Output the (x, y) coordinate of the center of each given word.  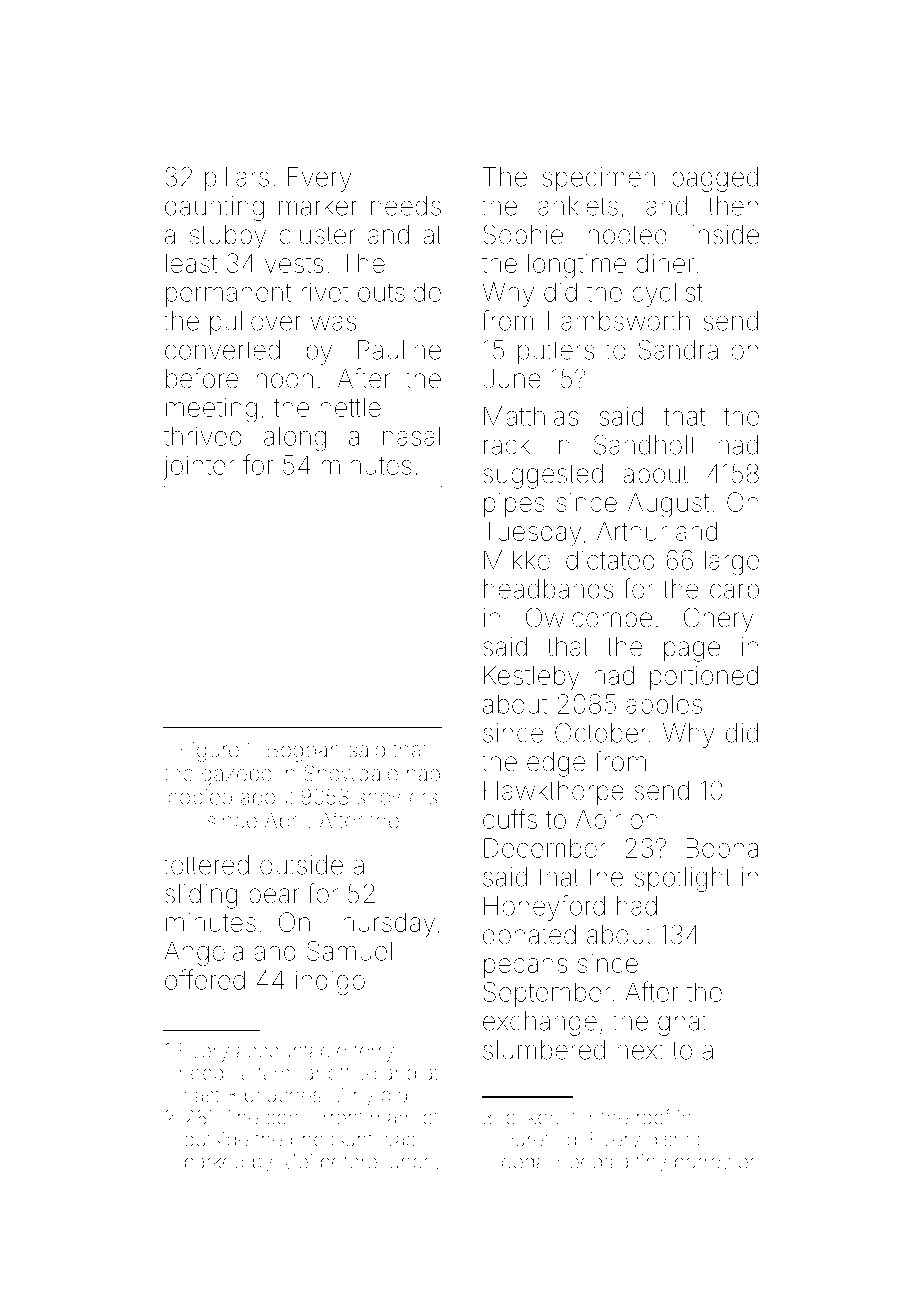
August (668, 505)
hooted (627, 235)
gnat (682, 1024)
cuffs (510, 818)
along (295, 438)
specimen (598, 179)
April (285, 822)
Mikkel (519, 560)
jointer (199, 467)
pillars (237, 179)
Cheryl (721, 620)
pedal (525, 1163)
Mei (296, 1161)
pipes (514, 505)
